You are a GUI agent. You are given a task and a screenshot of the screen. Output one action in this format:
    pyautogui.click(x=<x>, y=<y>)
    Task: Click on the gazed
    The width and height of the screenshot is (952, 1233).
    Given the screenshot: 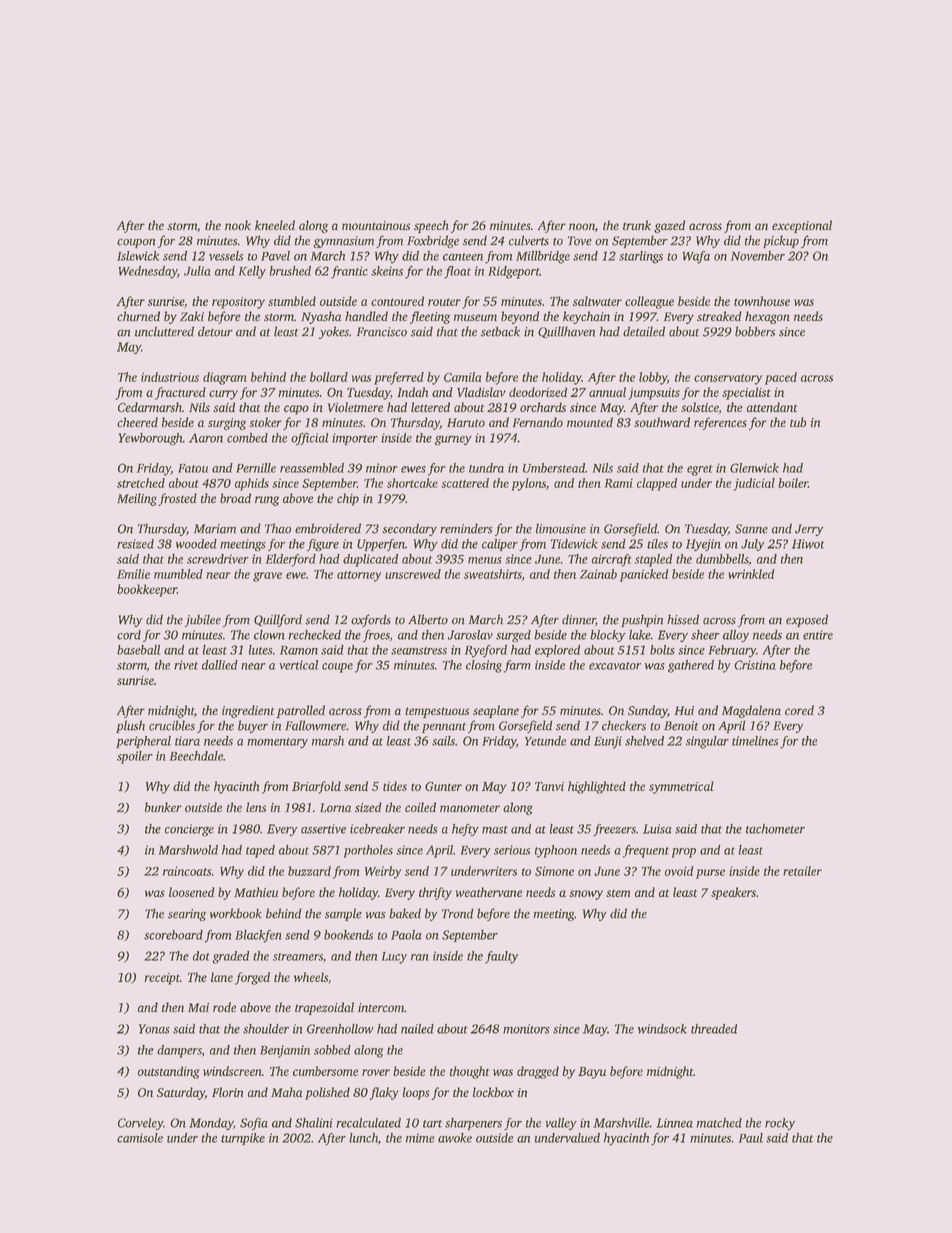 What is the action you would take?
    pyautogui.click(x=669, y=226)
